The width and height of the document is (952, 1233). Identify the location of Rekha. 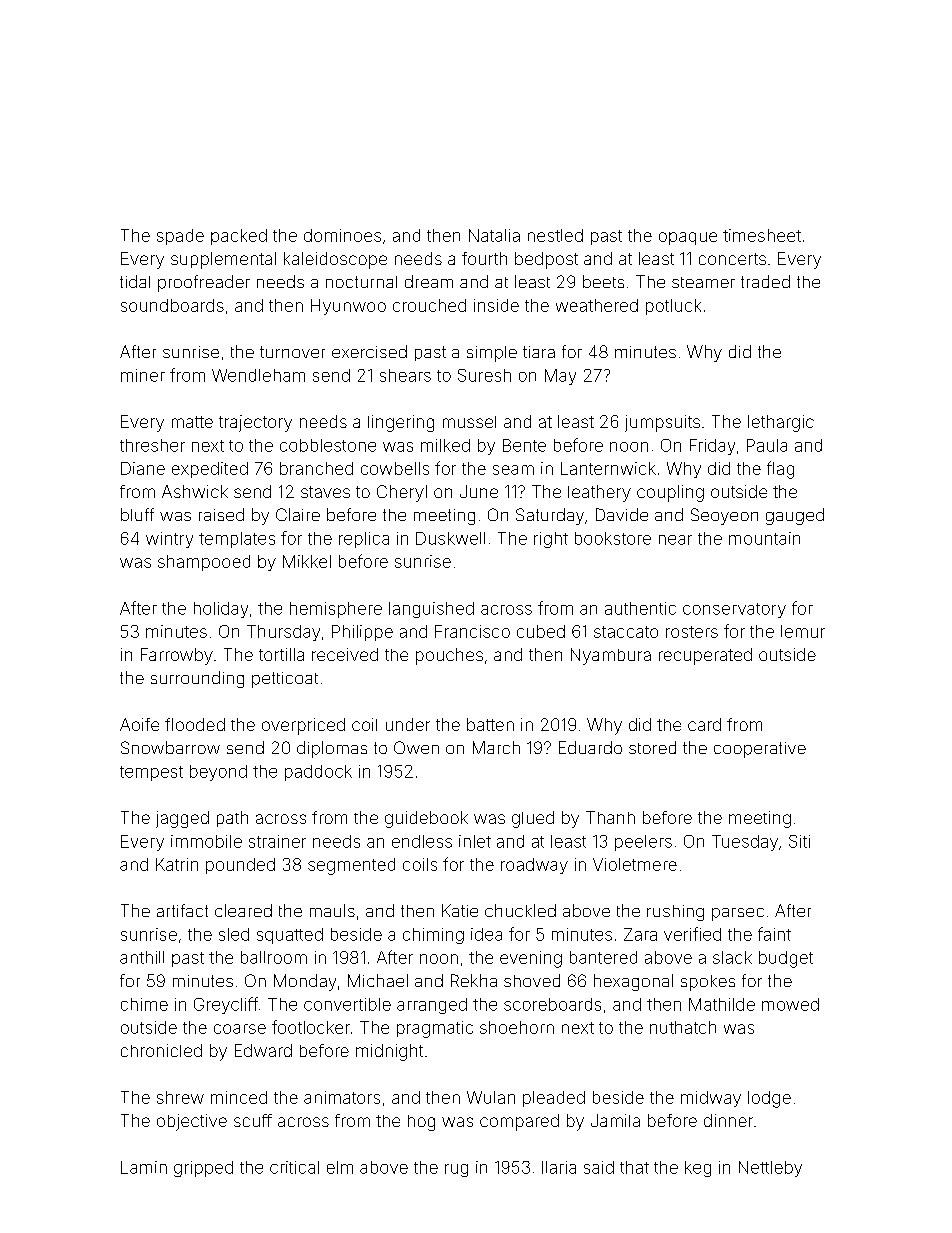
(474, 980).
